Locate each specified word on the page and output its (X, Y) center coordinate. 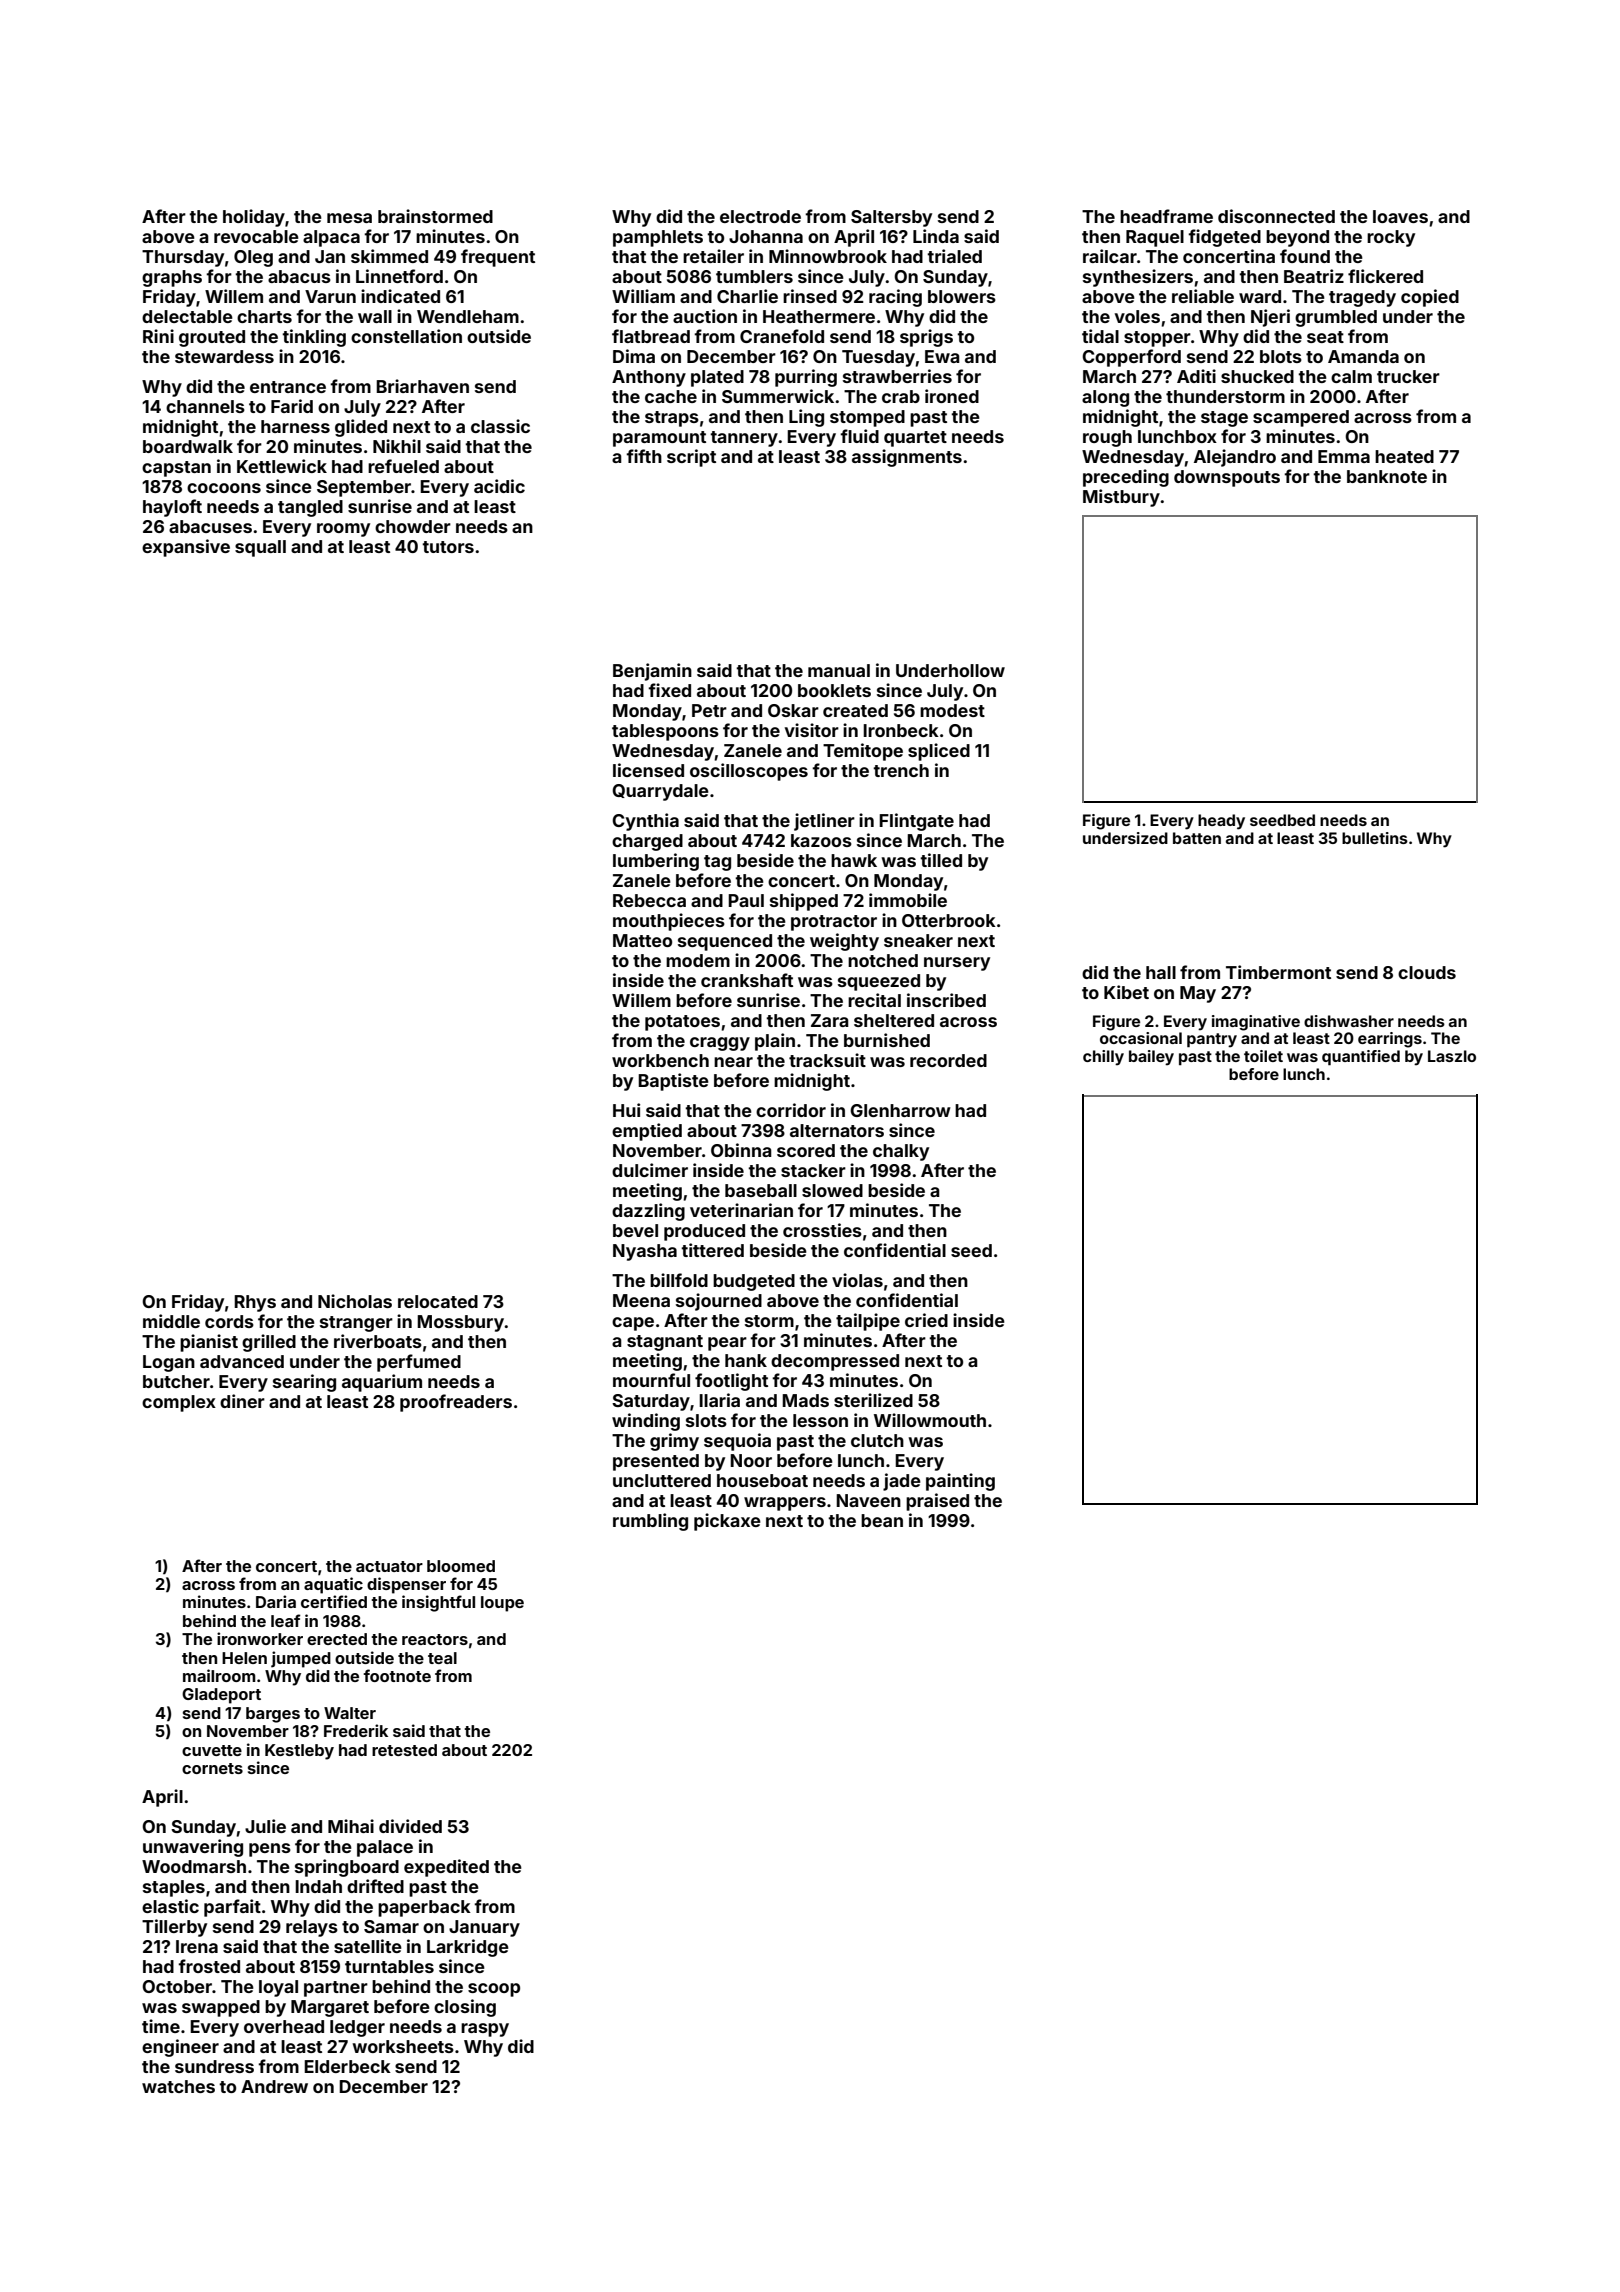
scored (806, 1150)
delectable (187, 316)
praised (937, 1502)
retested (404, 1750)
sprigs (926, 338)
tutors (448, 547)
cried (926, 1320)
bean (882, 1520)
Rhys (255, 1303)
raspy (485, 2030)
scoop (494, 1990)
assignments (907, 458)
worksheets (403, 2046)
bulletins (1375, 838)
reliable (1203, 296)
